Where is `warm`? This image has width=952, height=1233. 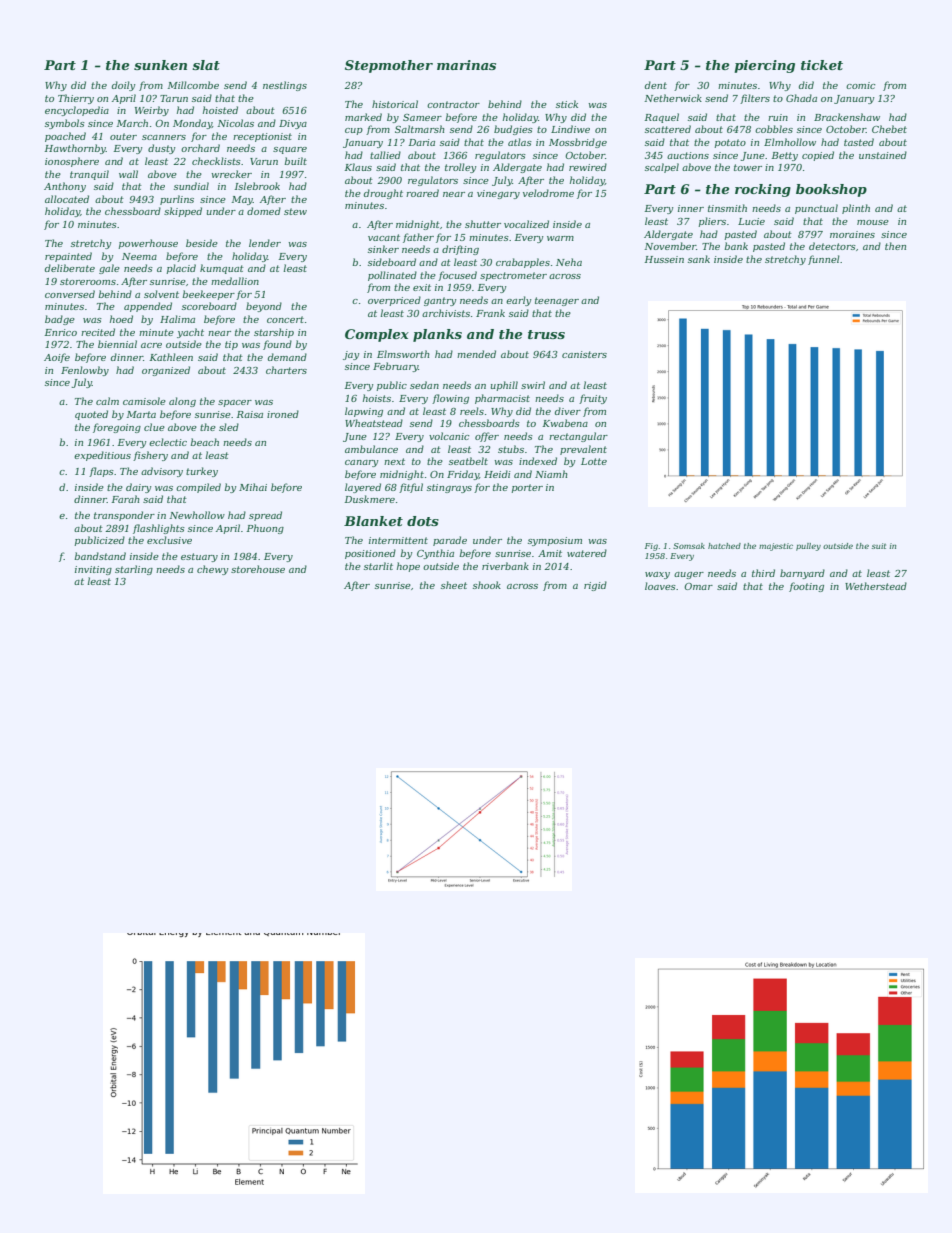
warm is located at coordinates (560, 238).
